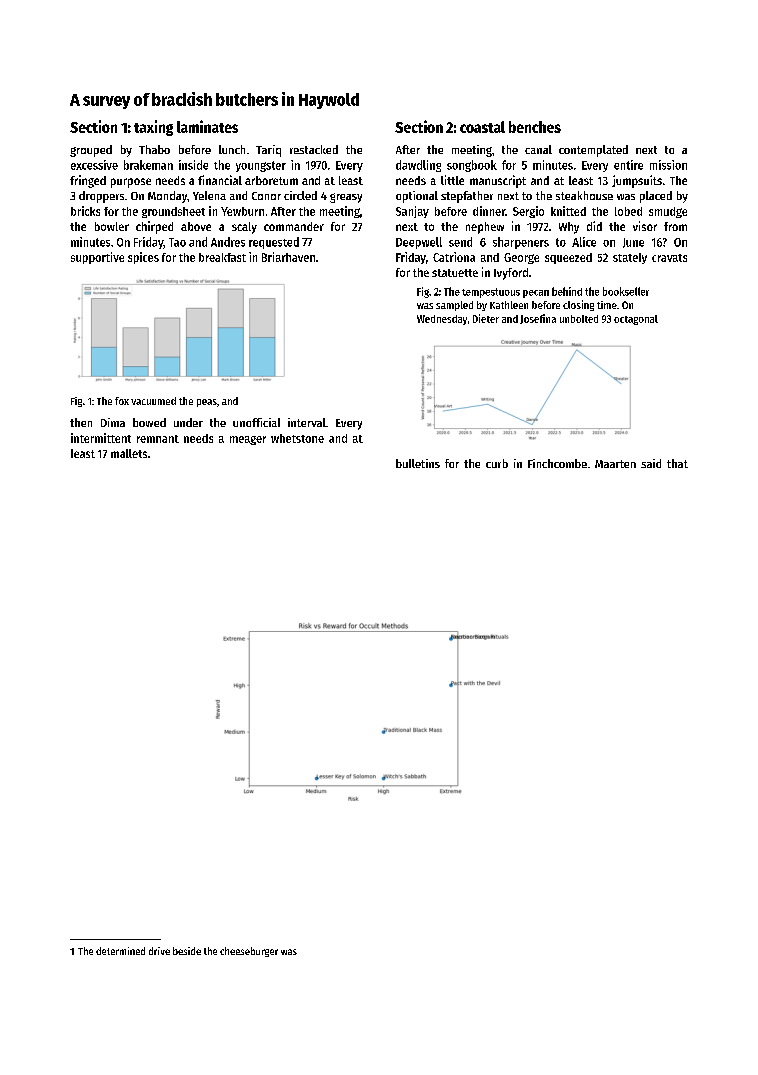 The image size is (758, 1075). Describe the element at coordinates (651, 463) in the screenshot. I see `said` at that location.
